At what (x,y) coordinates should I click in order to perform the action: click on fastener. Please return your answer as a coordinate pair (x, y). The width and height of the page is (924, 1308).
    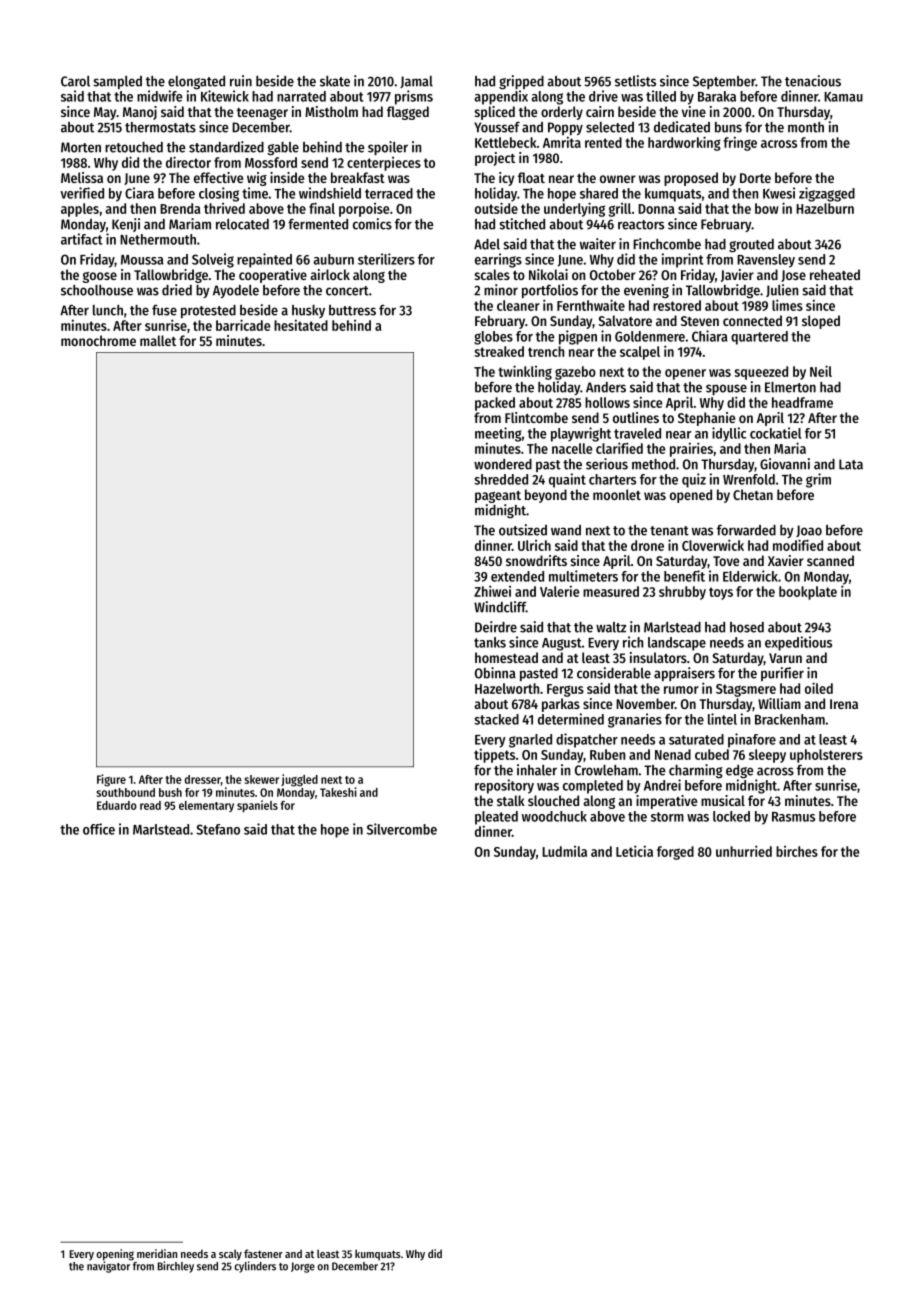
    Looking at the image, I should click on (263, 1253).
